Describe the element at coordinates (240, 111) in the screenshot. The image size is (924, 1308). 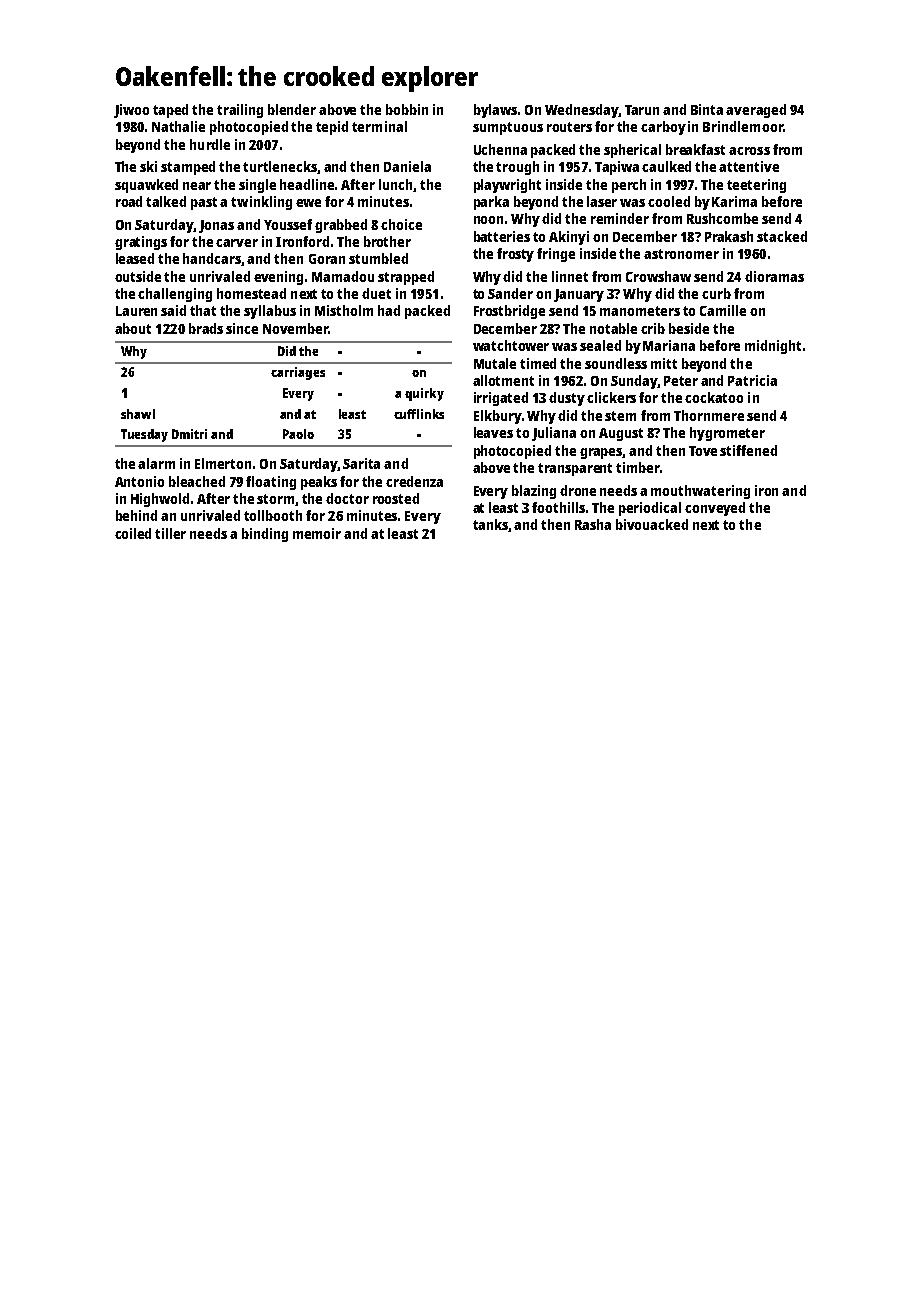
I see `trailing` at that location.
